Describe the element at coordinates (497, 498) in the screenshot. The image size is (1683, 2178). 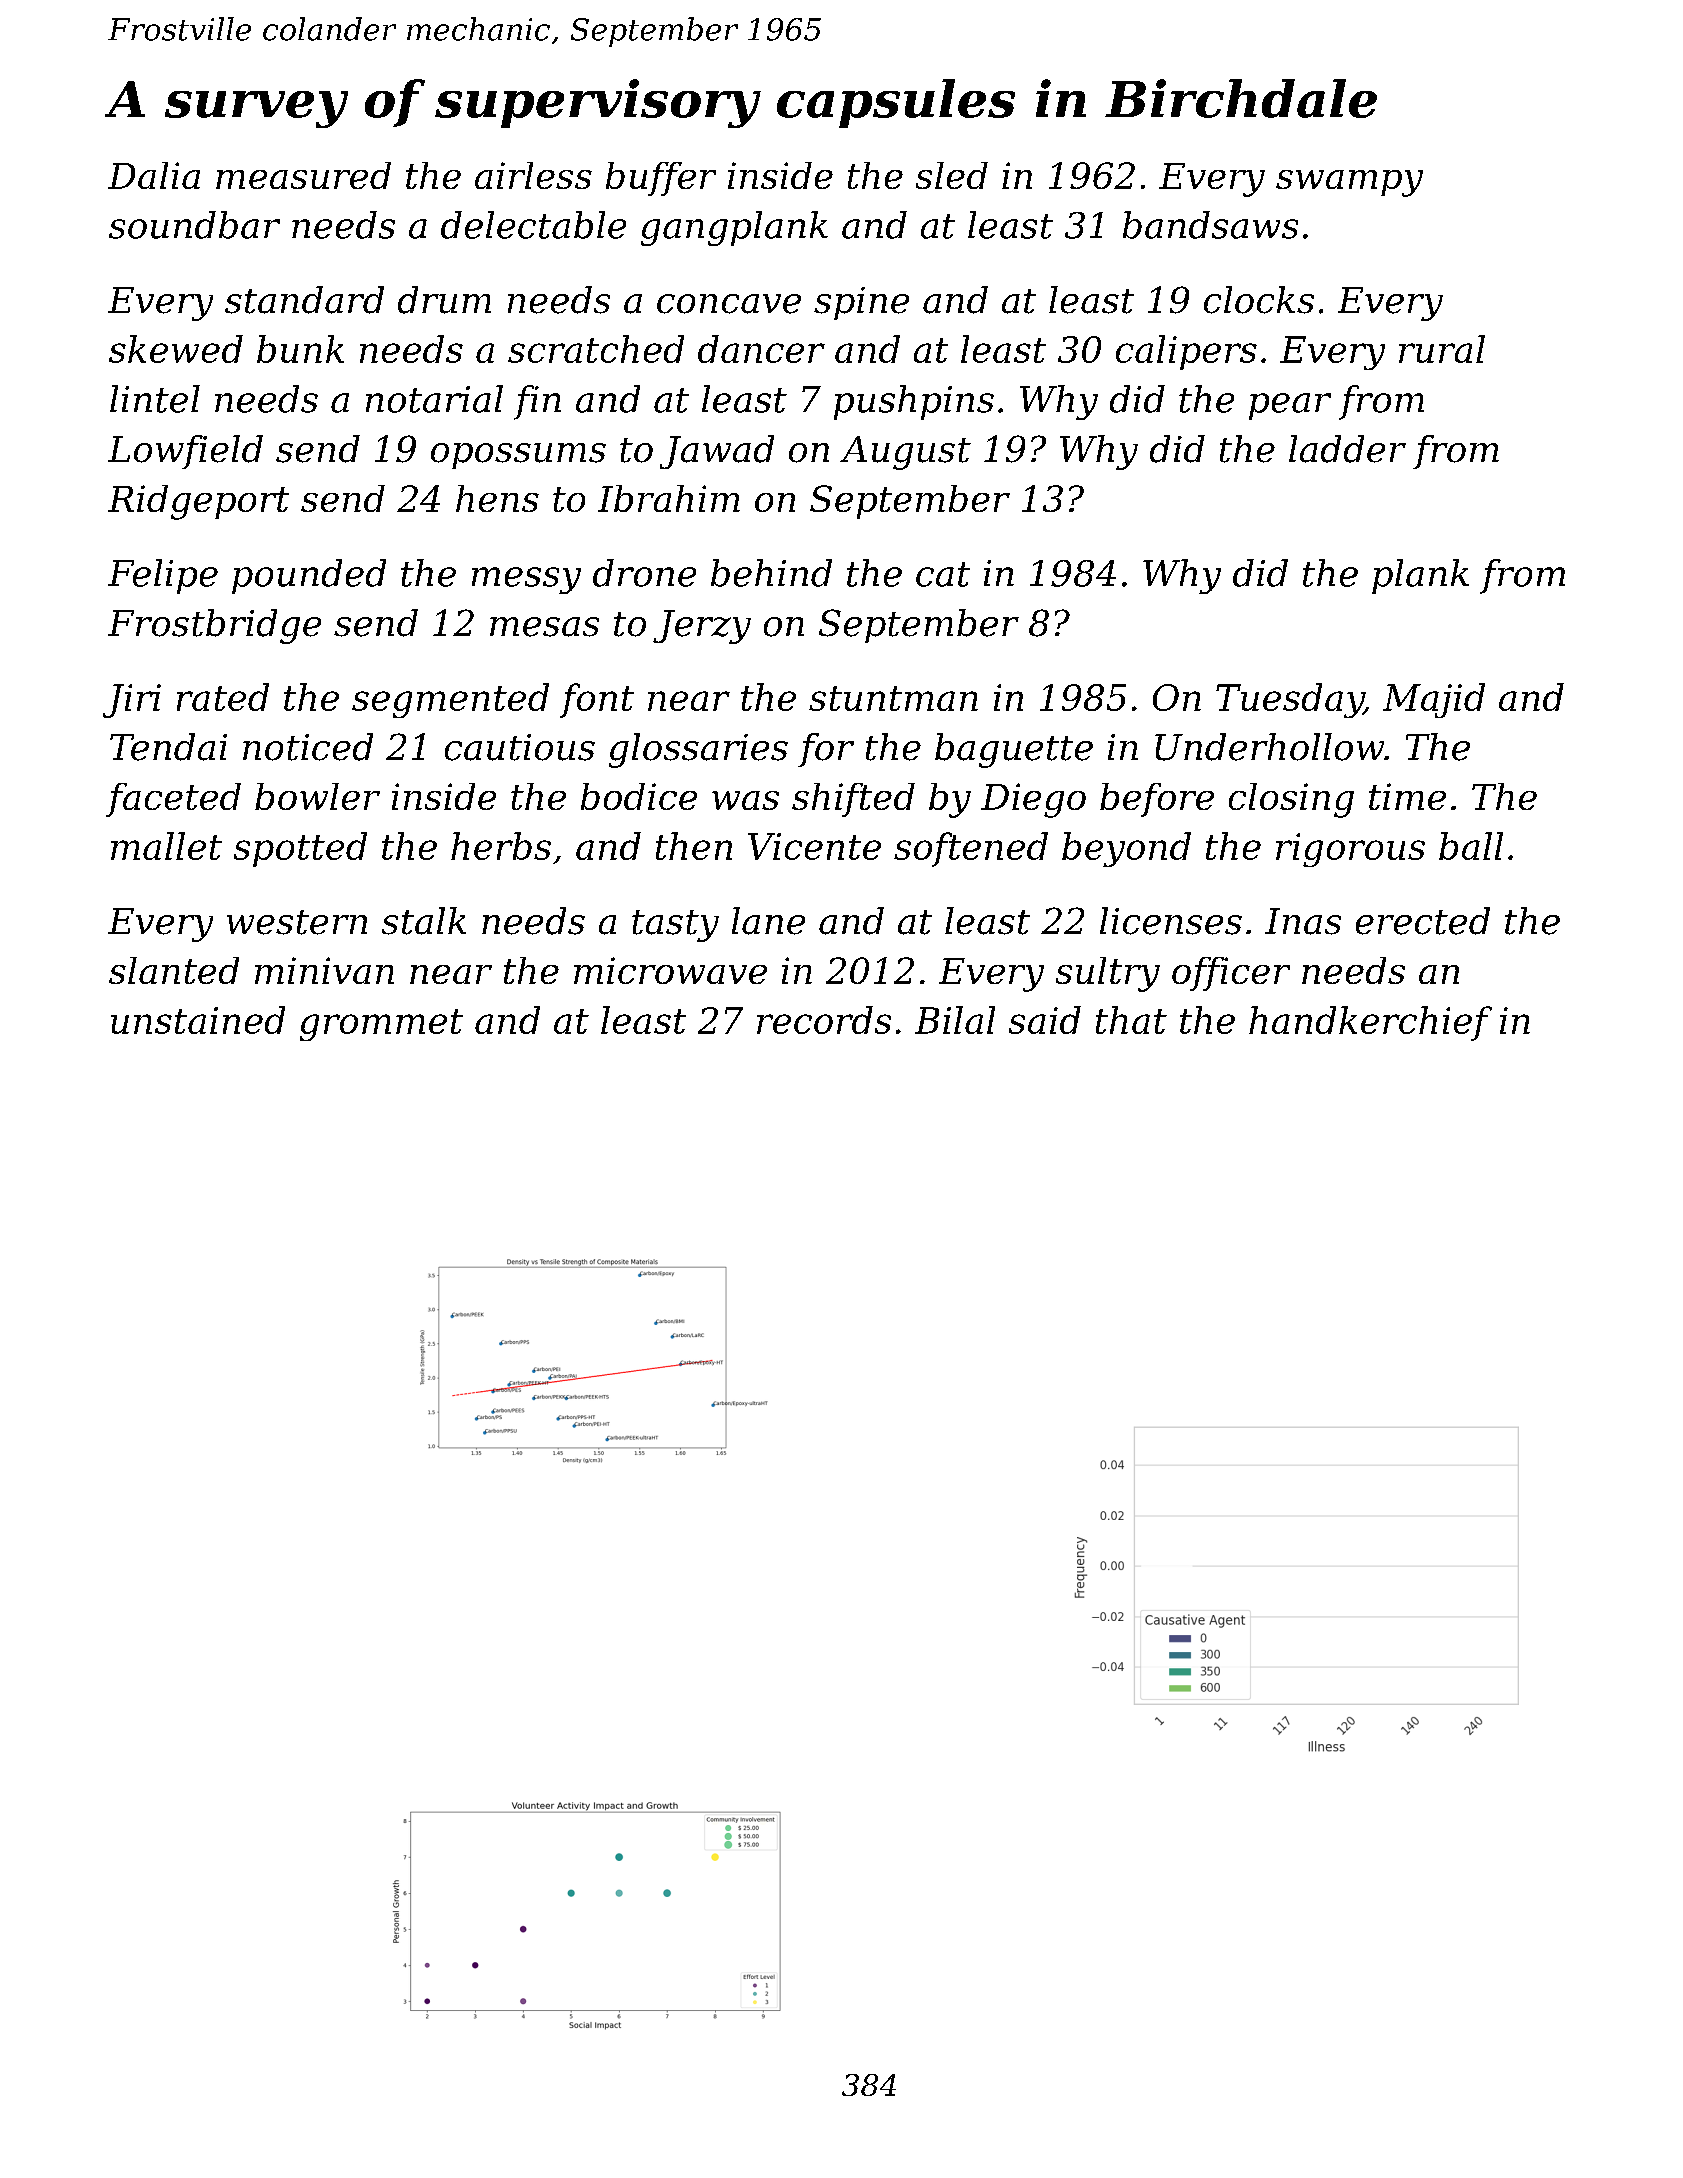
I see `hens` at that location.
